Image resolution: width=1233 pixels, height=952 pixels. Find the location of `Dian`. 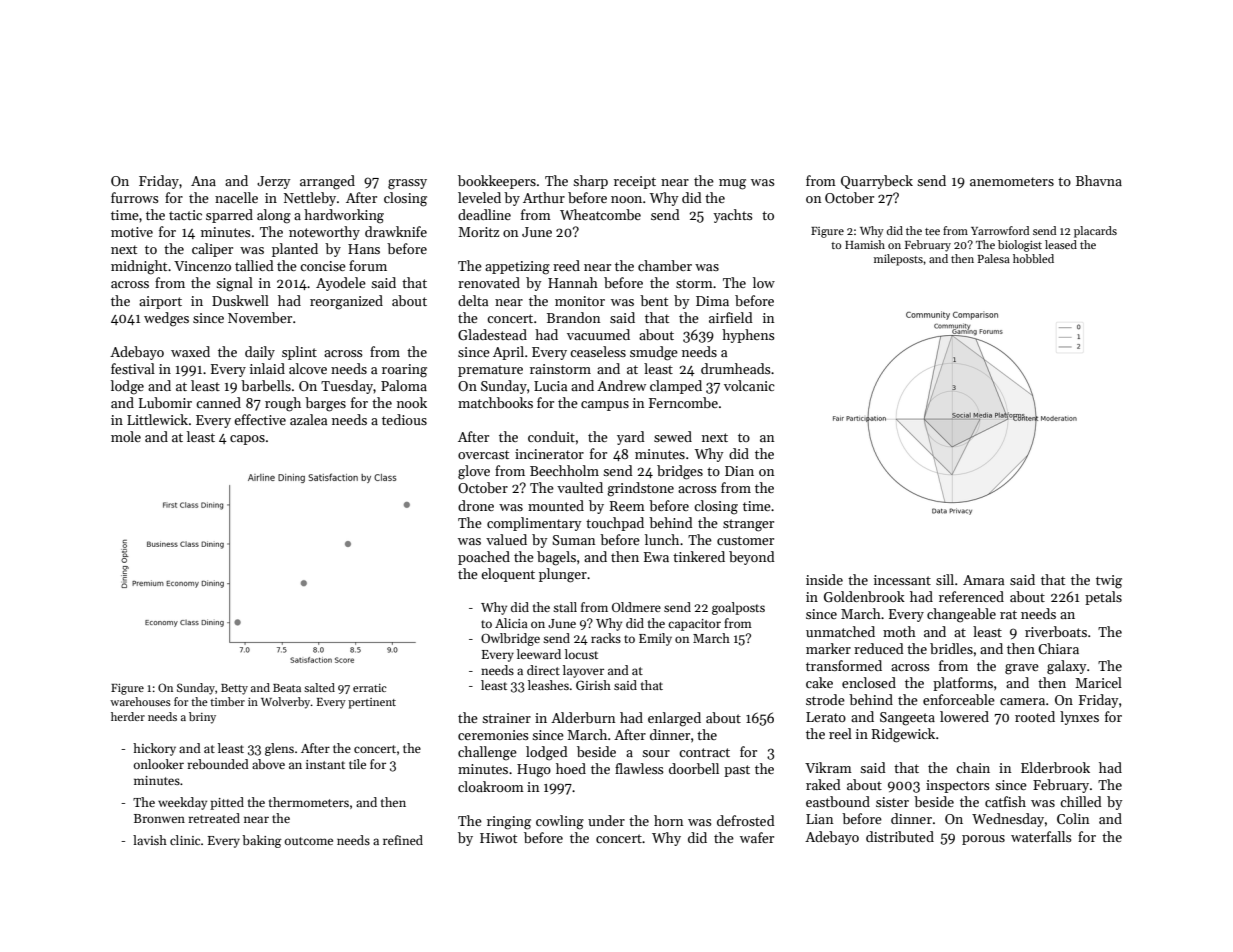

Dian is located at coordinates (739, 471).
